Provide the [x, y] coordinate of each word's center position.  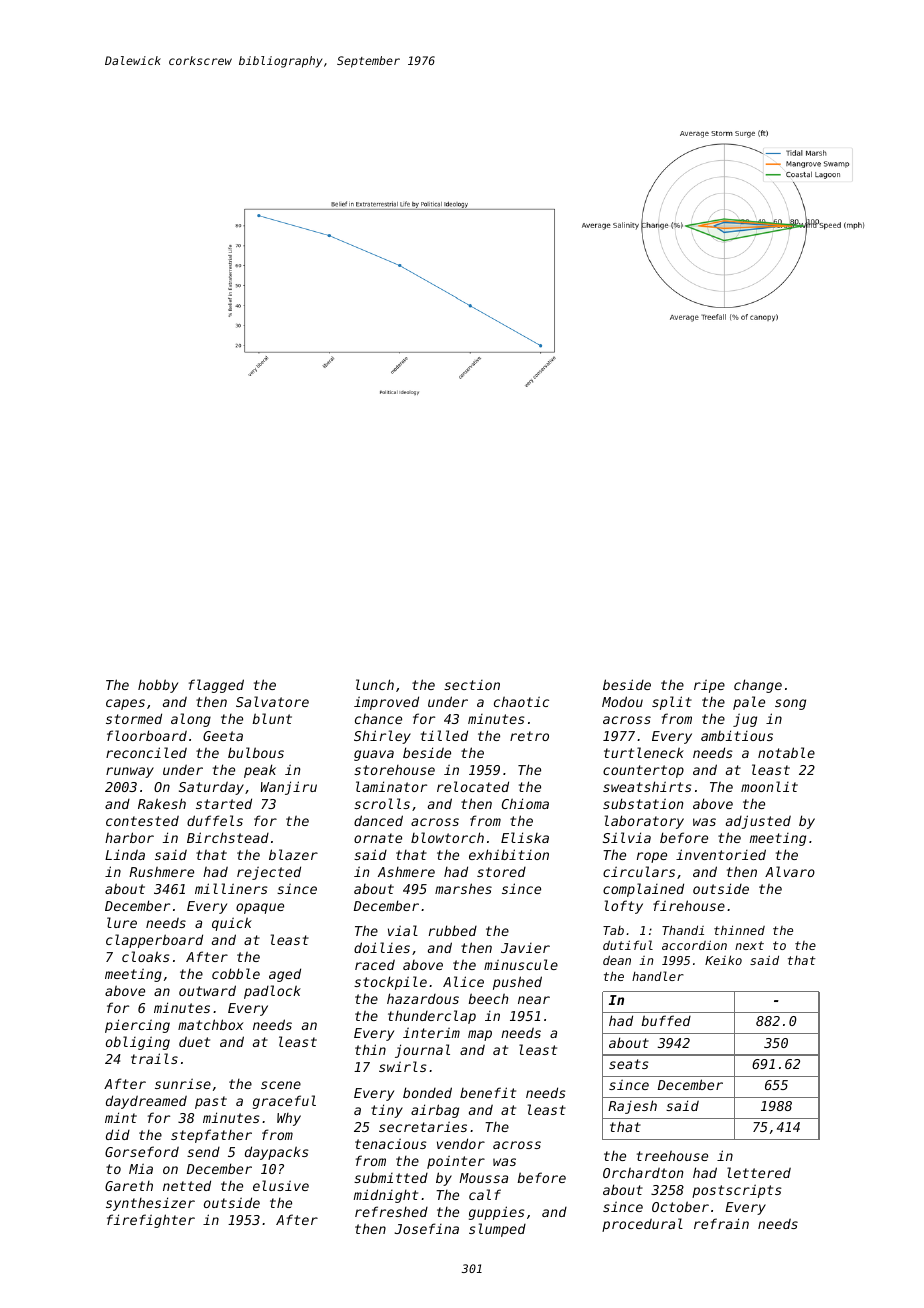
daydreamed [146, 1102]
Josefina [427, 1228]
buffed [666, 1020]
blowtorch [447, 837]
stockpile [390, 983]
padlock [272, 992]
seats [629, 1064]
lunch [375, 684]
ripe [709, 686]
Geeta [223, 736]
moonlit [769, 786]
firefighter [151, 1221]
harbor [129, 837]
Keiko [723, 960]
